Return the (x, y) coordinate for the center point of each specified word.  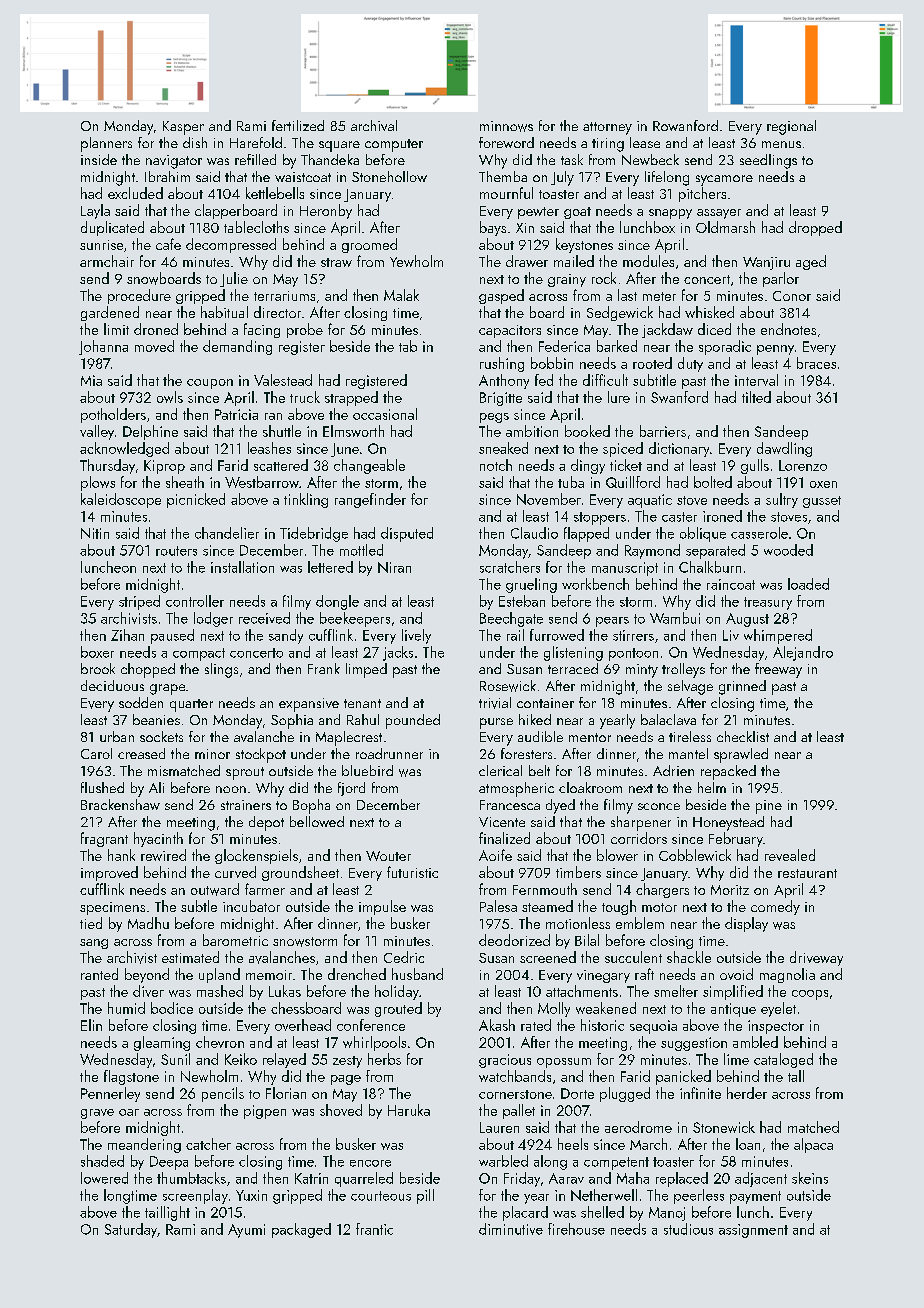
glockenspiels (256, 856)
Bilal (587, 940)
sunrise (101, 245)
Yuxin (251, 1195)
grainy (567, 280)
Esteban (522, 601)
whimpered (778, 636)
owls (170, 397)
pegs (494, 418)
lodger (213, 619)
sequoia (653, 1027)
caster (679, 517)
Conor (792, 296)
